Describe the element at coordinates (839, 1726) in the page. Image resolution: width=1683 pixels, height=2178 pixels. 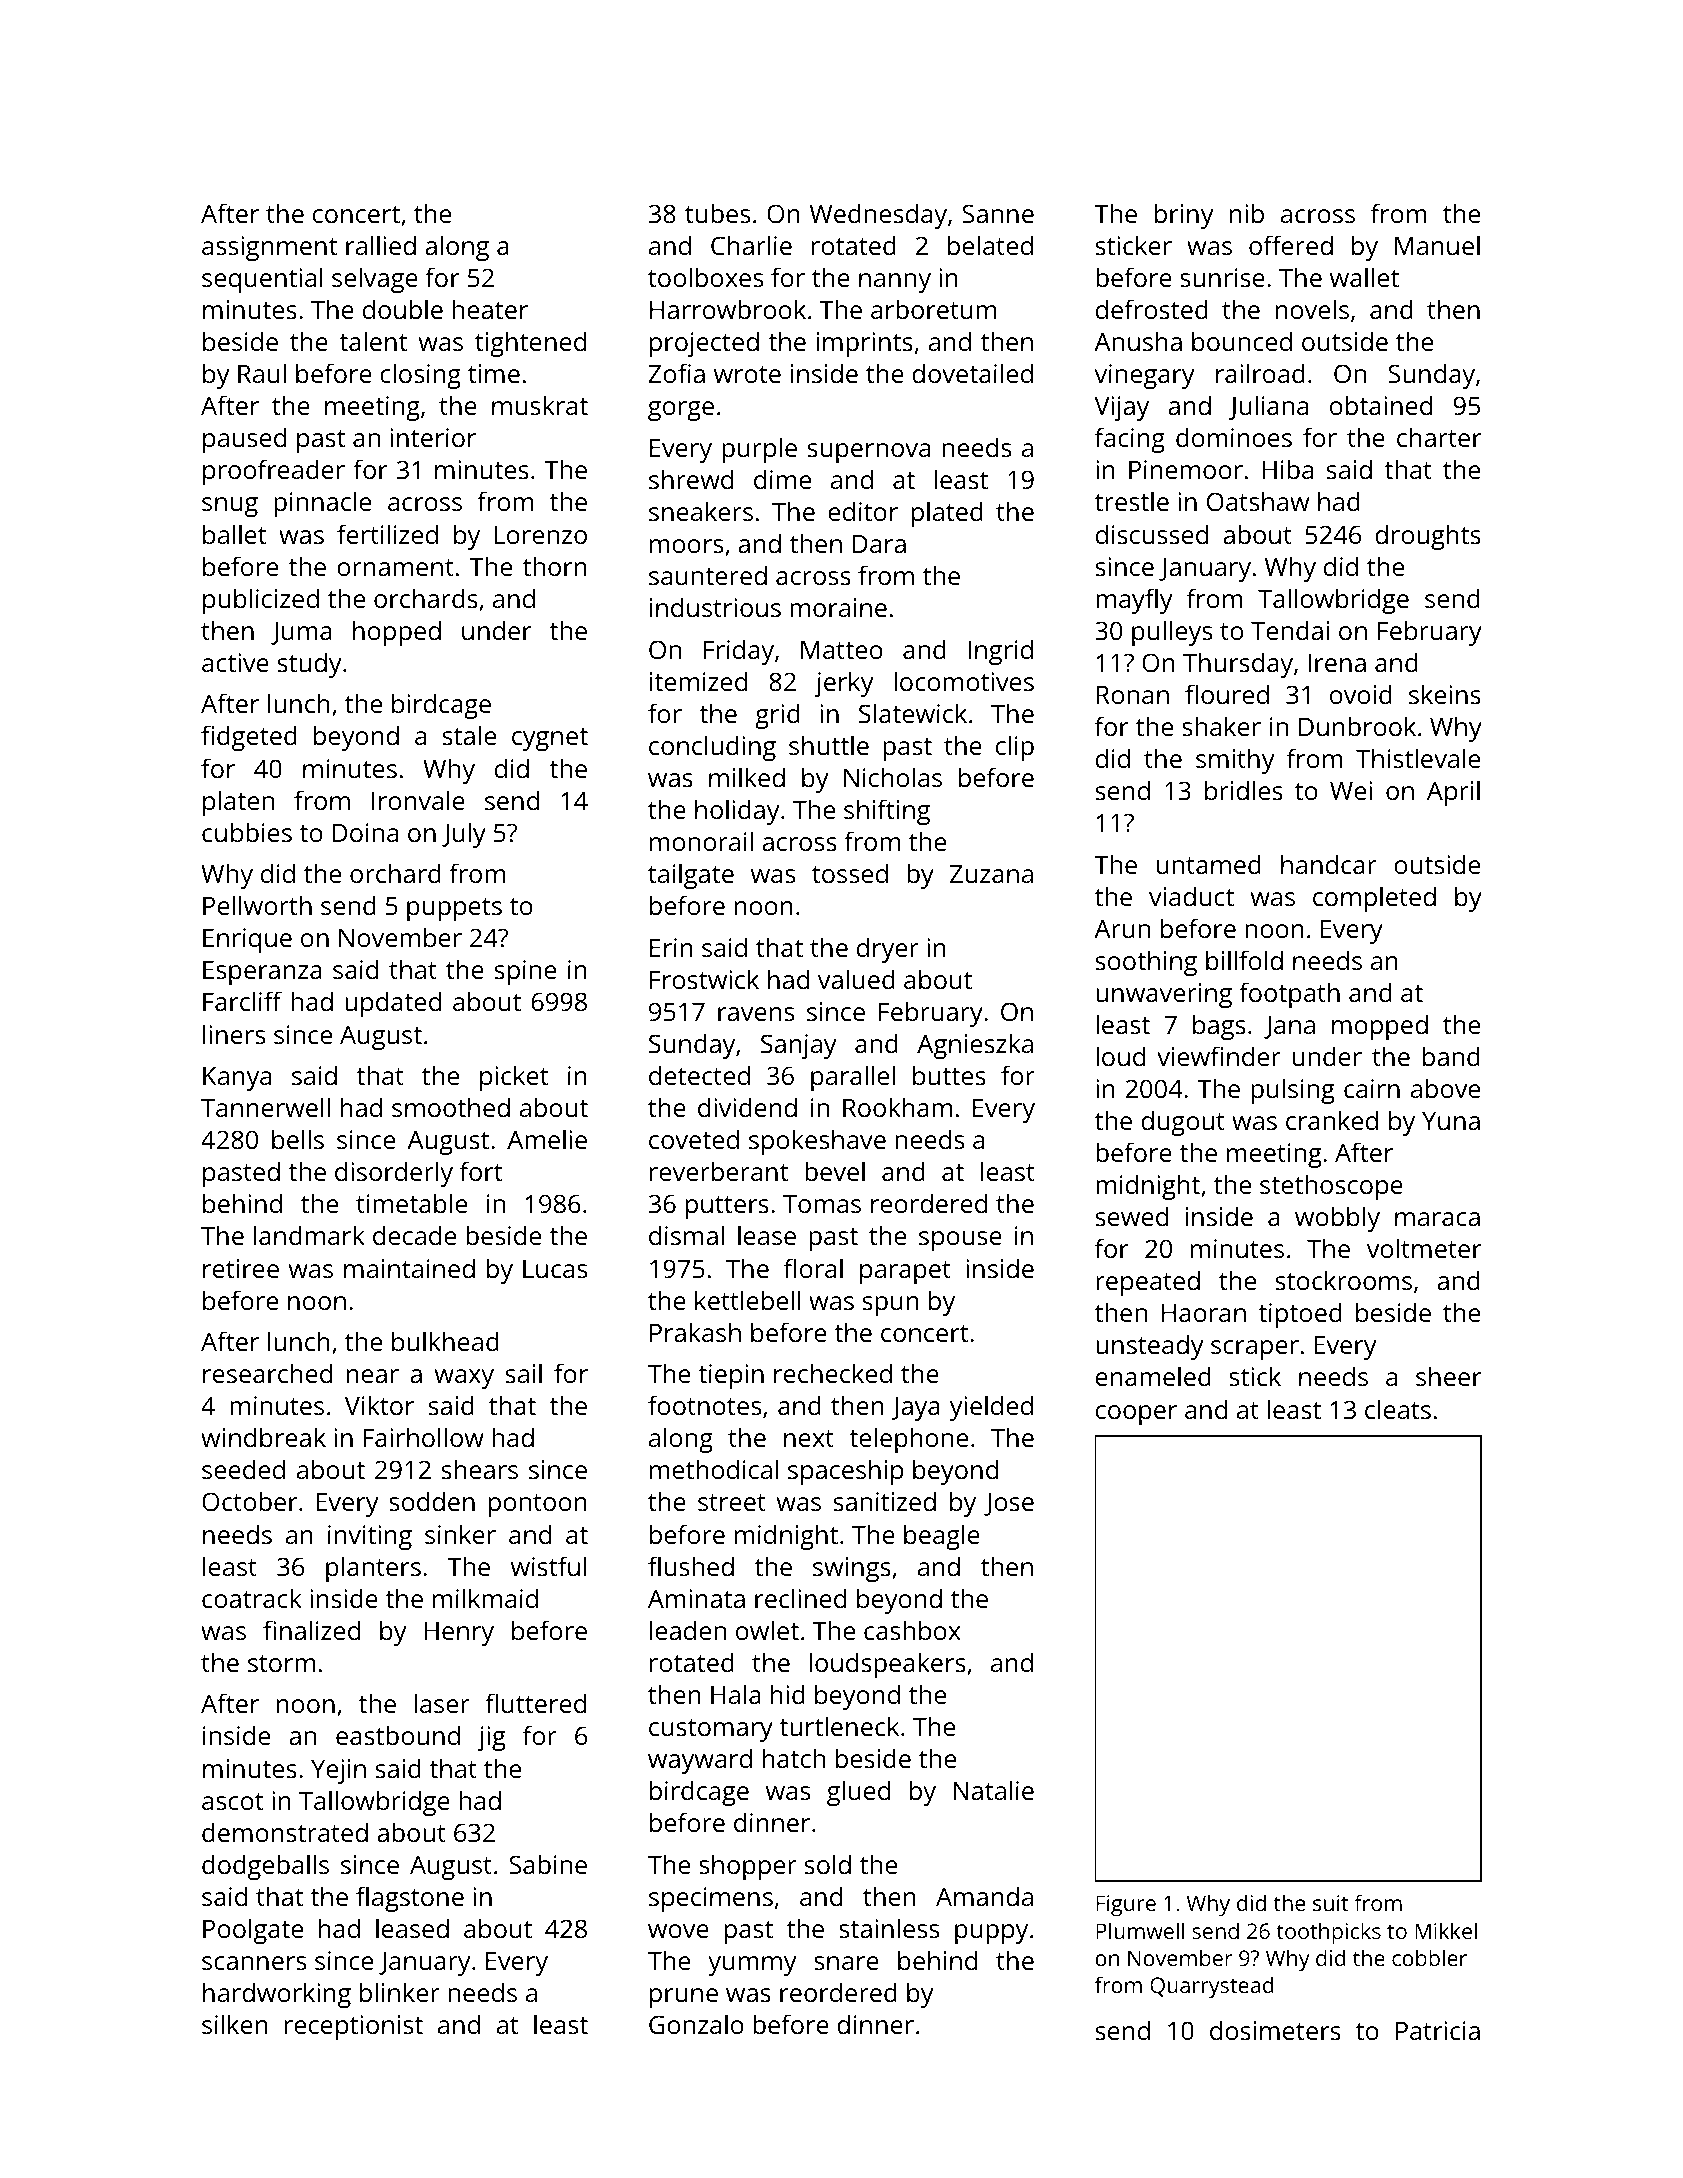
I see `turtleneck` at that location.
